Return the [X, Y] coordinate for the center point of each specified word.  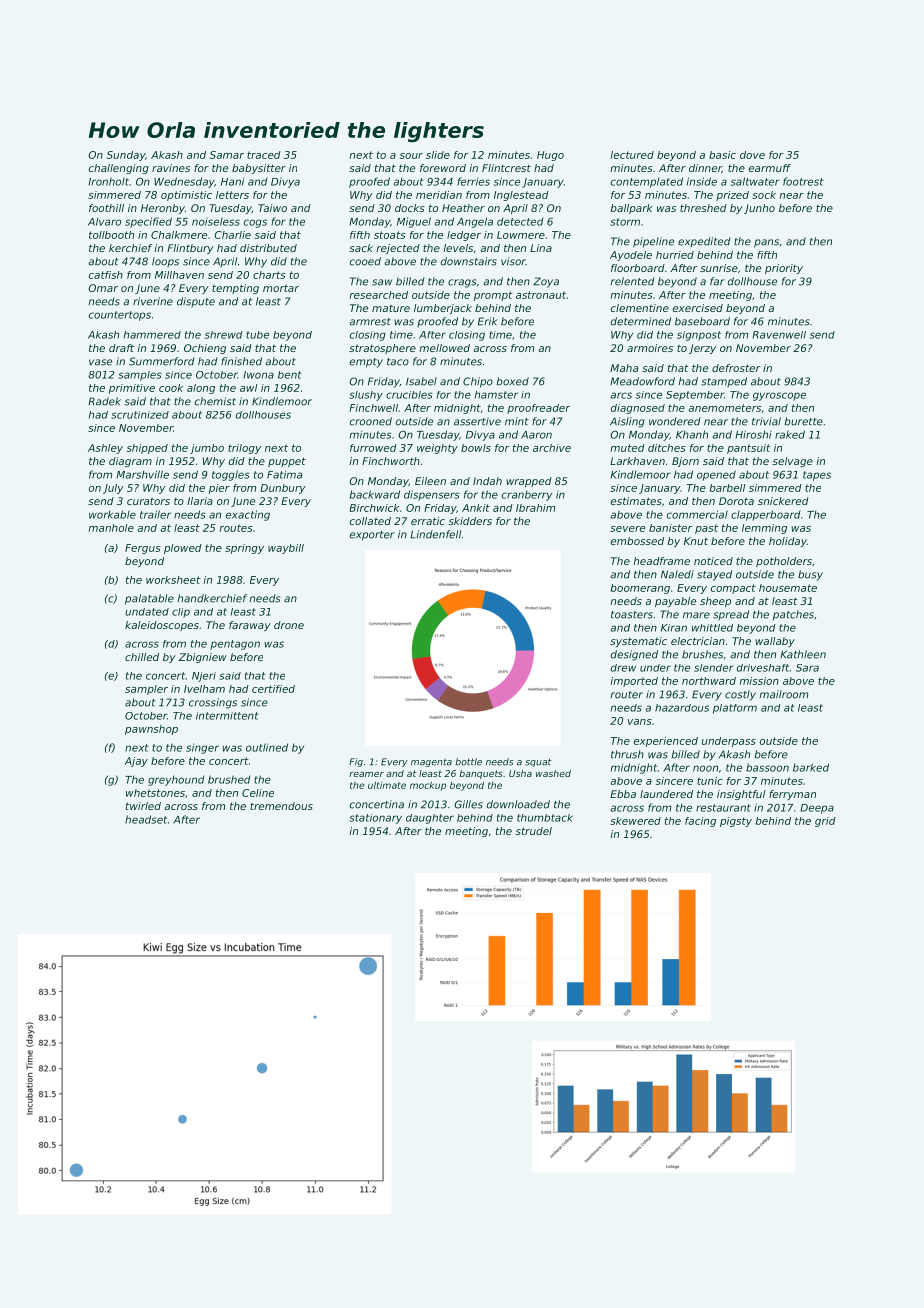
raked [790, 434]
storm [625, 222]
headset [146, 819]
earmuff [770, 168]
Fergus [143, 549]
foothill [106, 208]
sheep [715, 602]
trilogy [244, 449]
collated [370, 521]
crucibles [409, 395]
